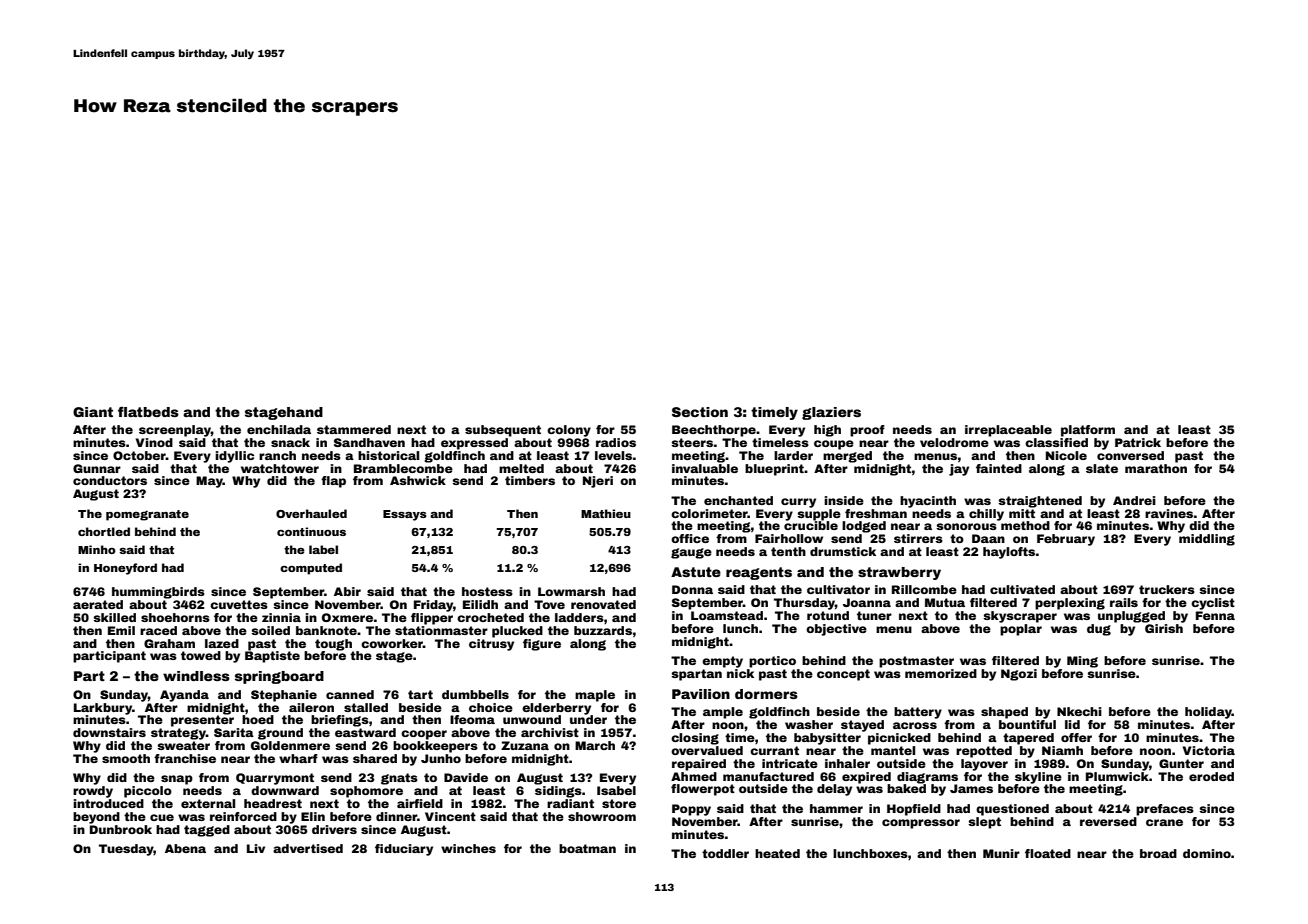  Describe the element at coordinates (468, 848) in the screenshot. I see `winches` at that location.
